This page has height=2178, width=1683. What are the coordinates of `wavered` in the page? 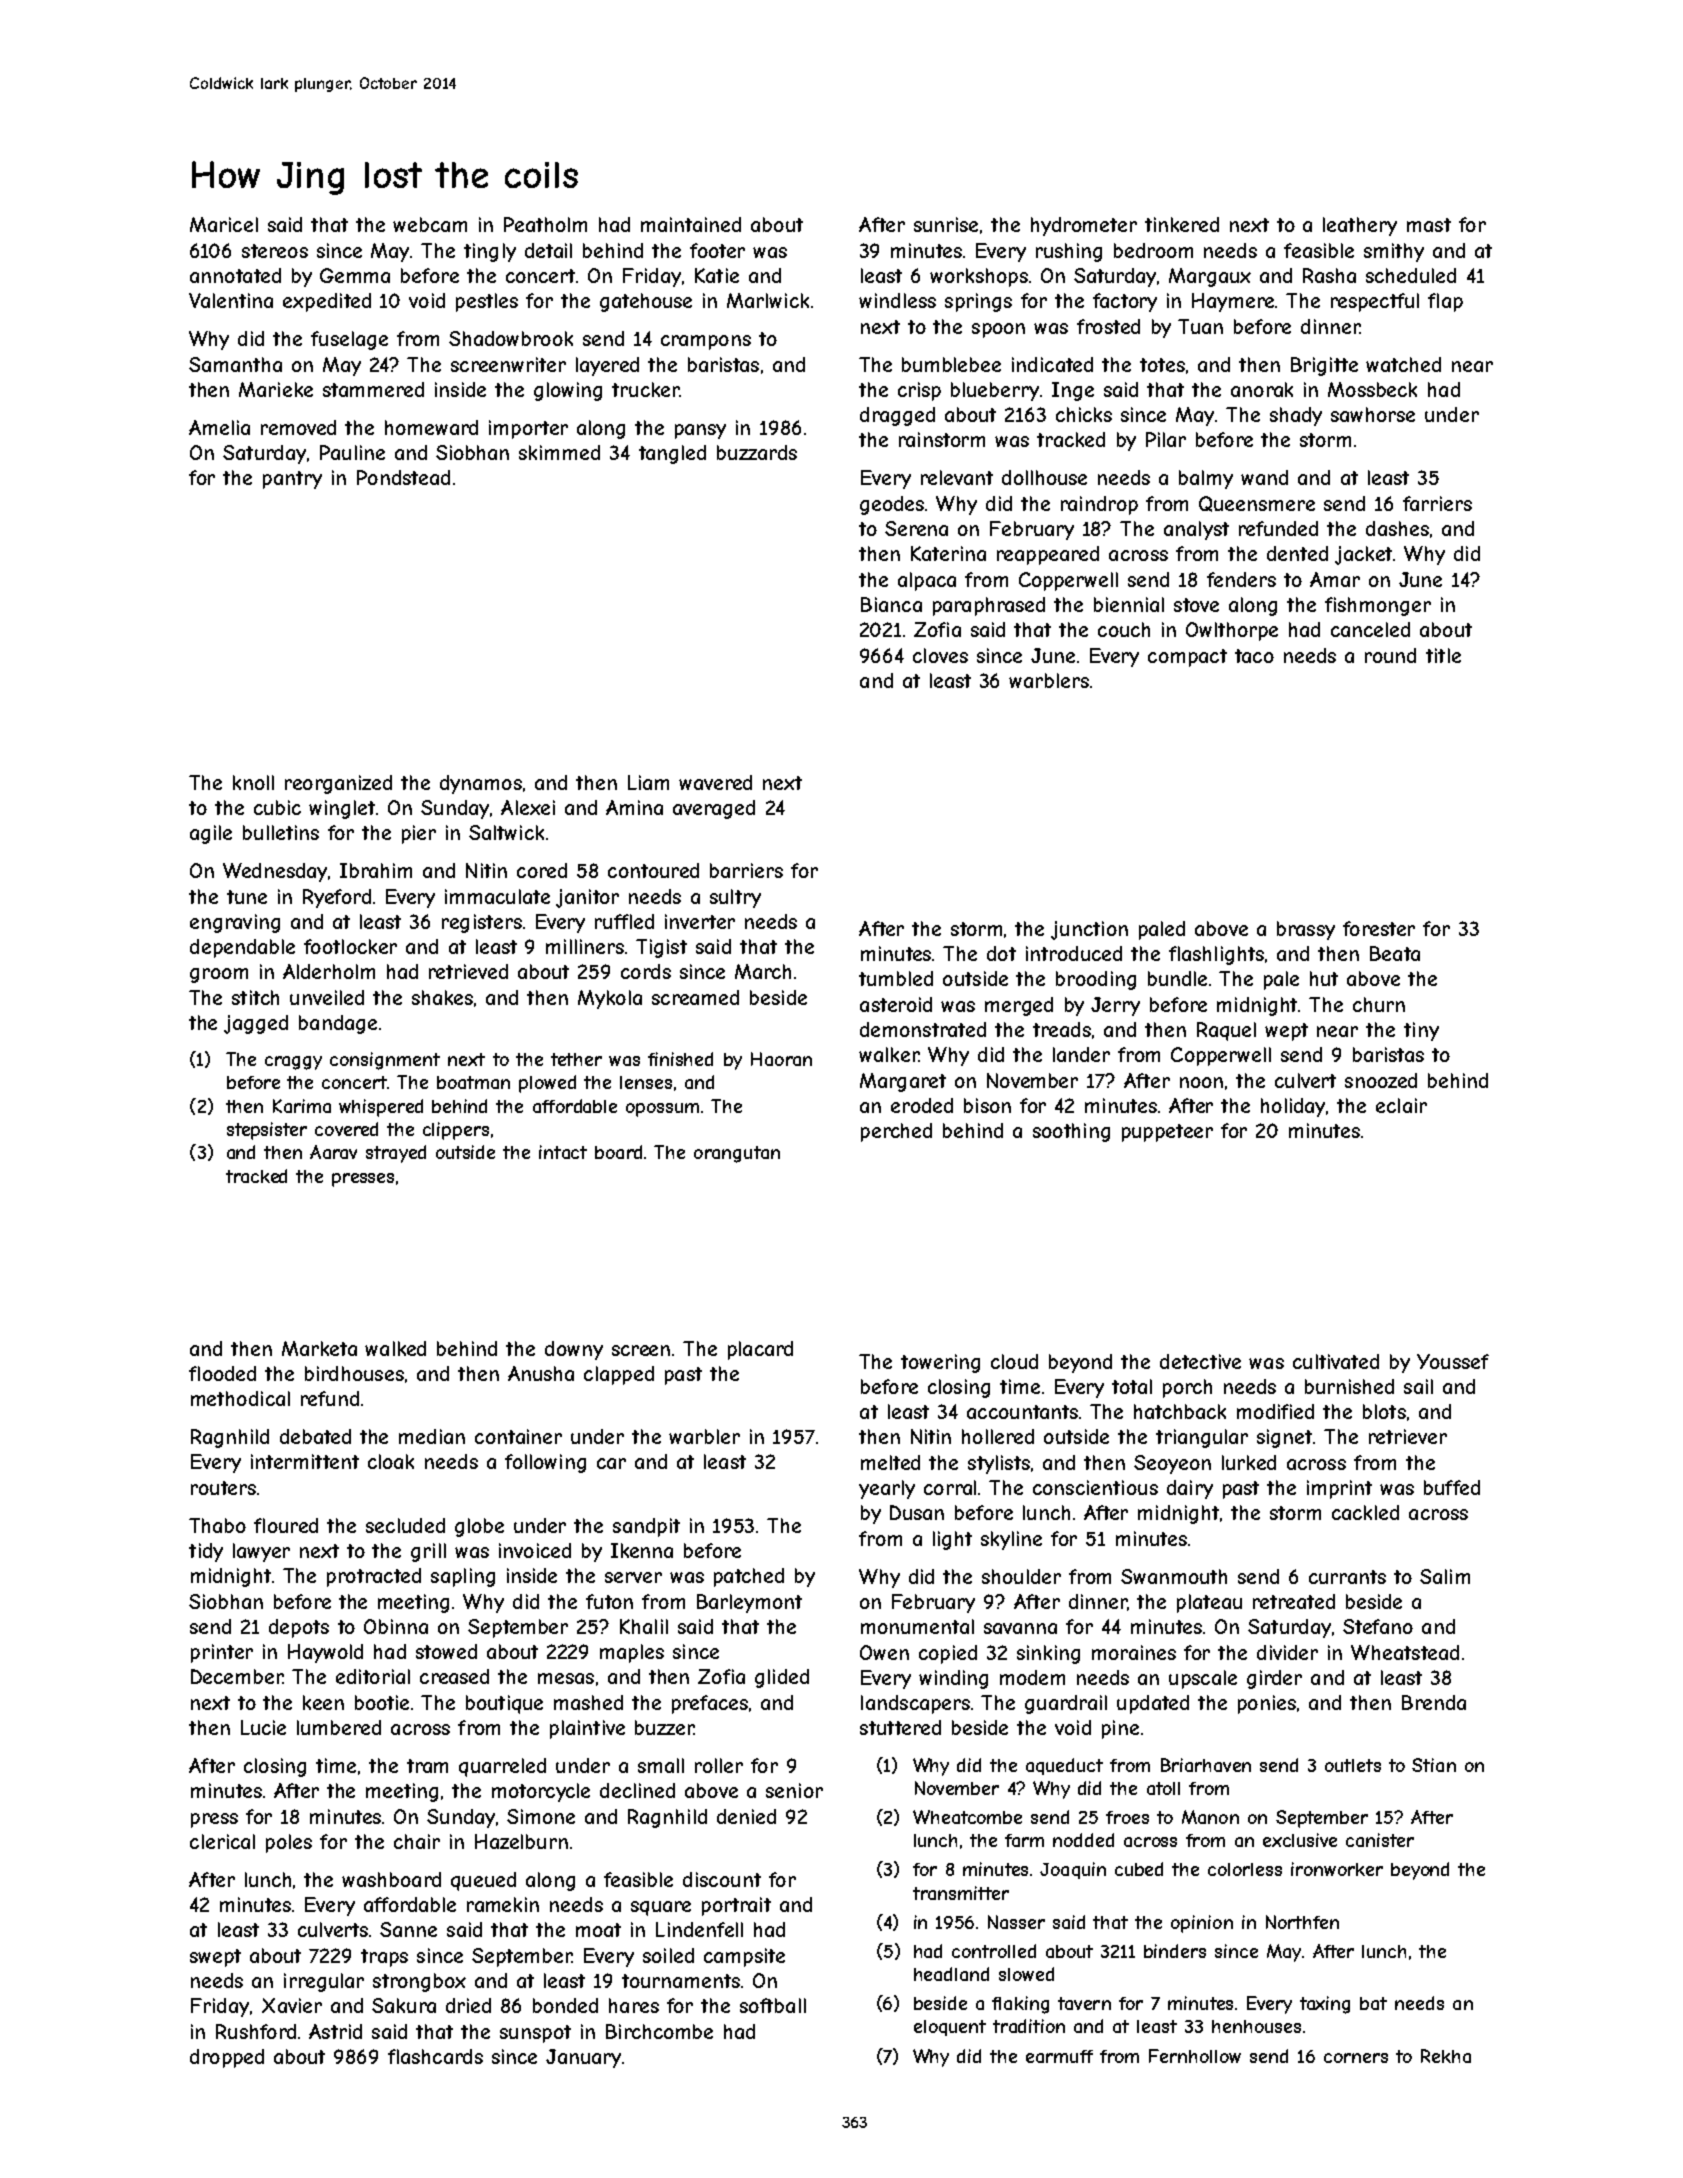 It's located at (715, 782).
